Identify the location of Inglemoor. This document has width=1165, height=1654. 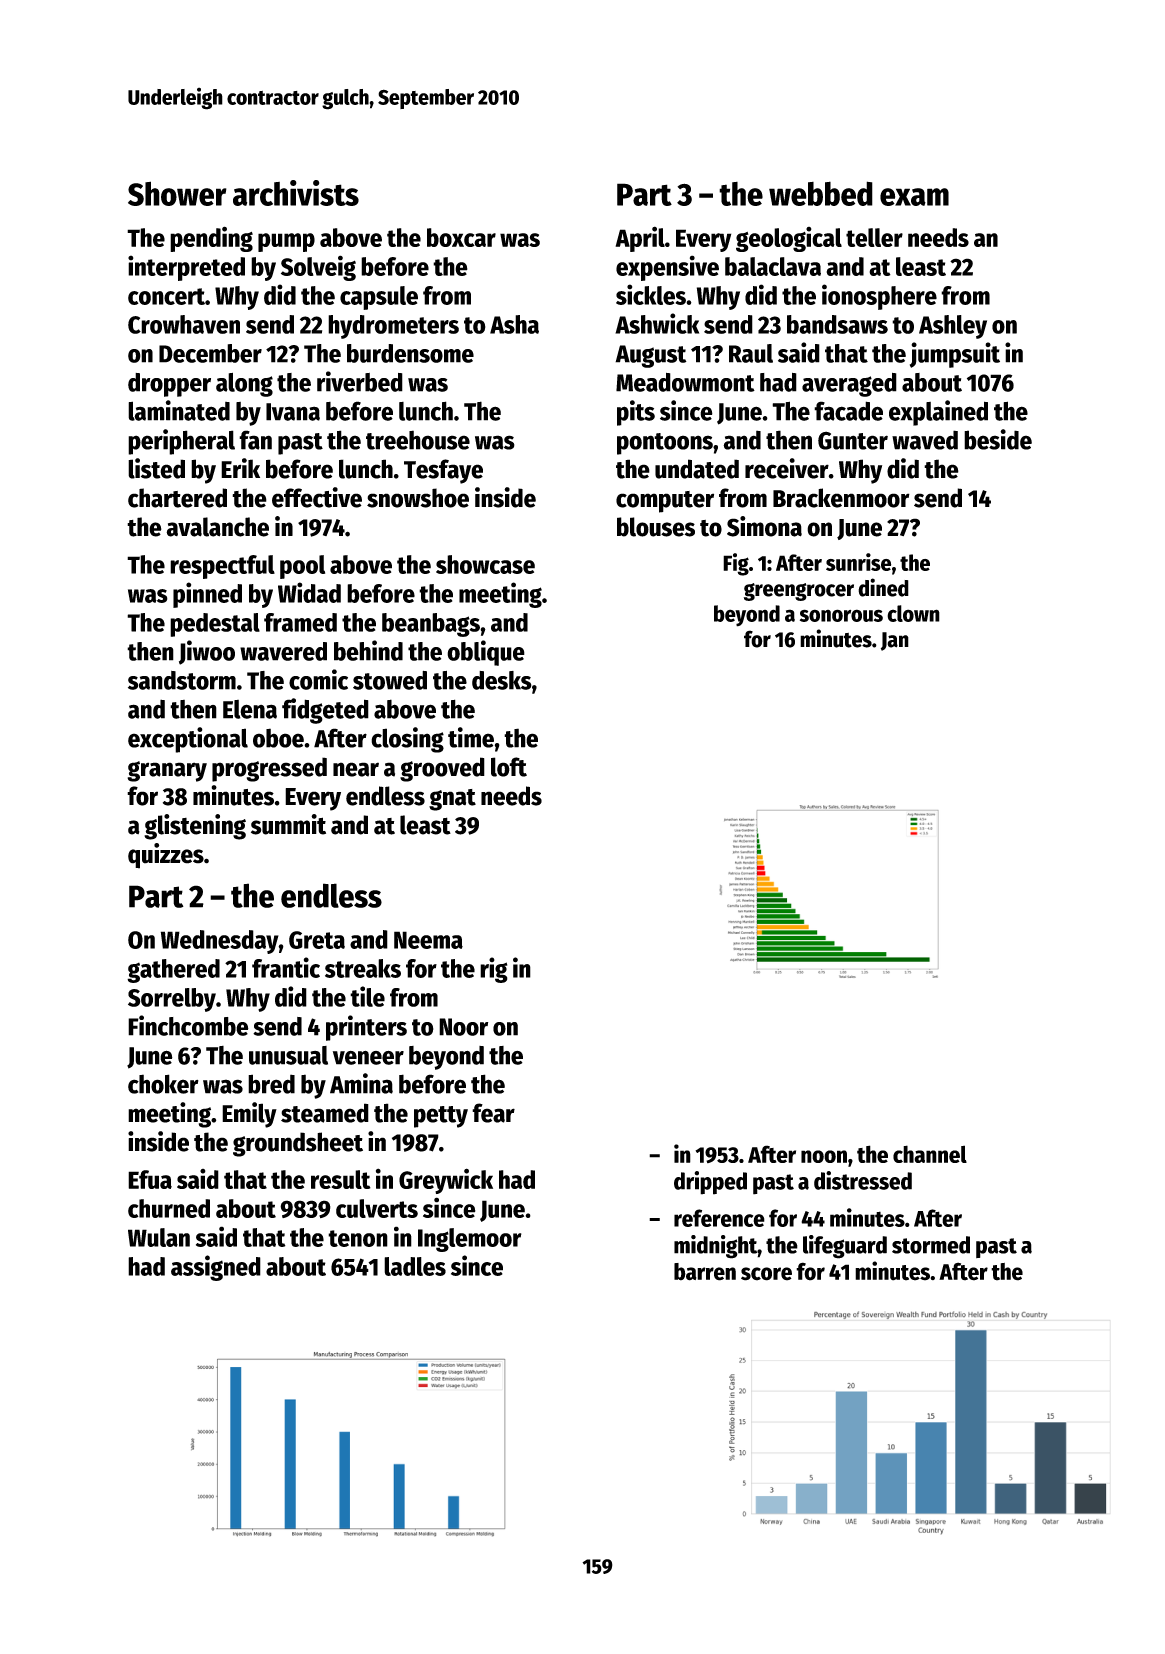
(470, 1240).
